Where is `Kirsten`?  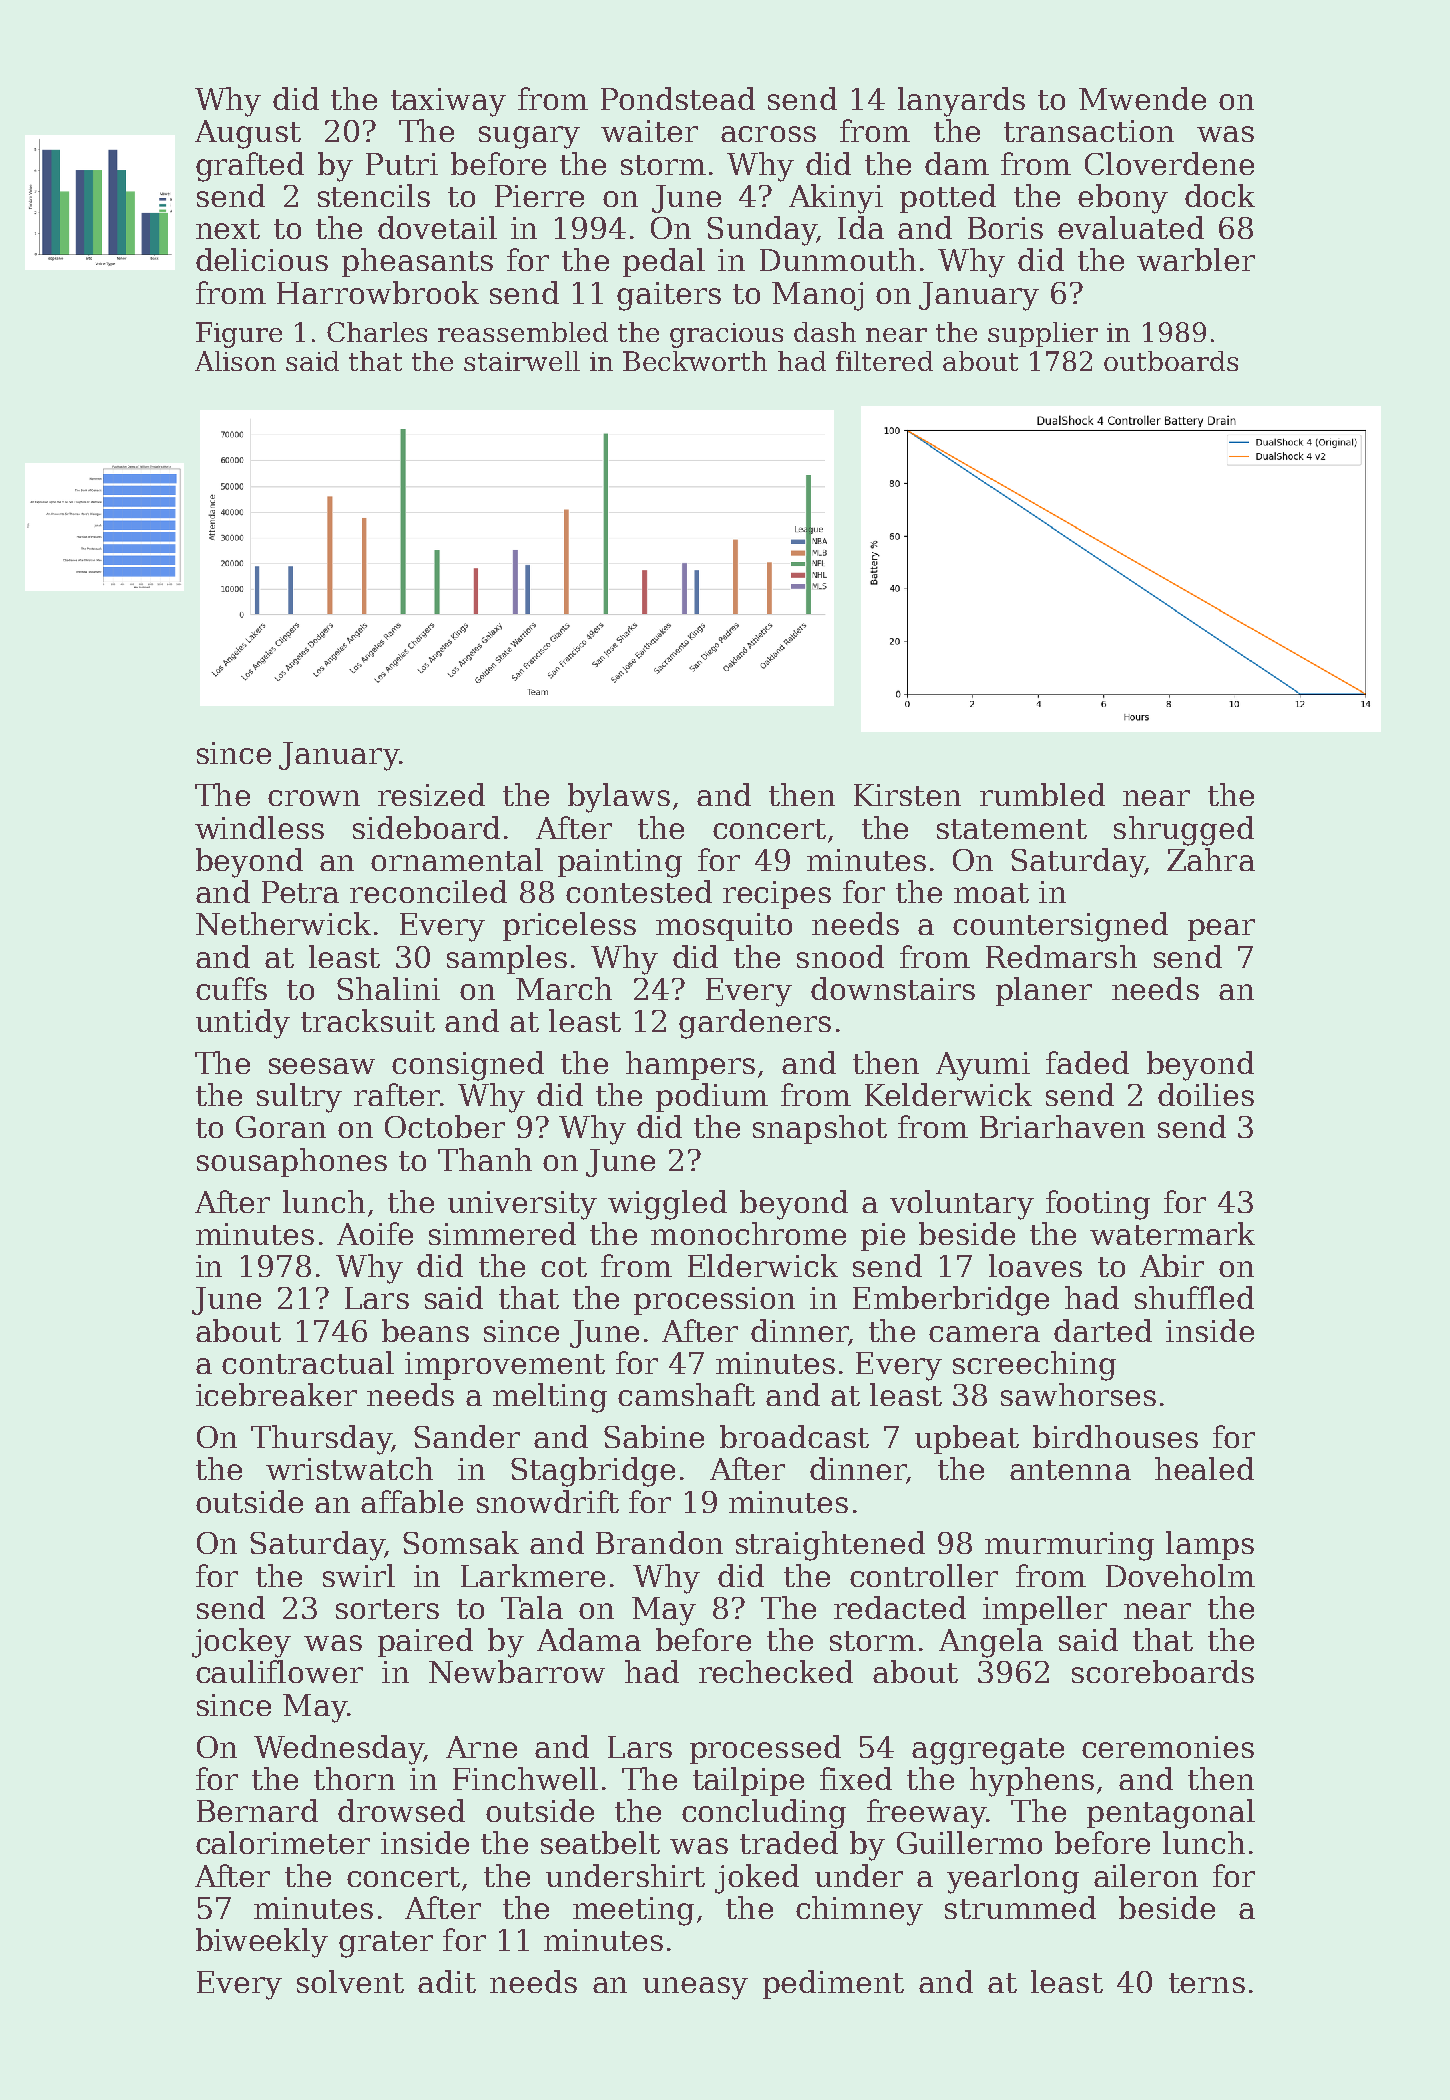 Kirsten is located at coordinates (907, 795).
